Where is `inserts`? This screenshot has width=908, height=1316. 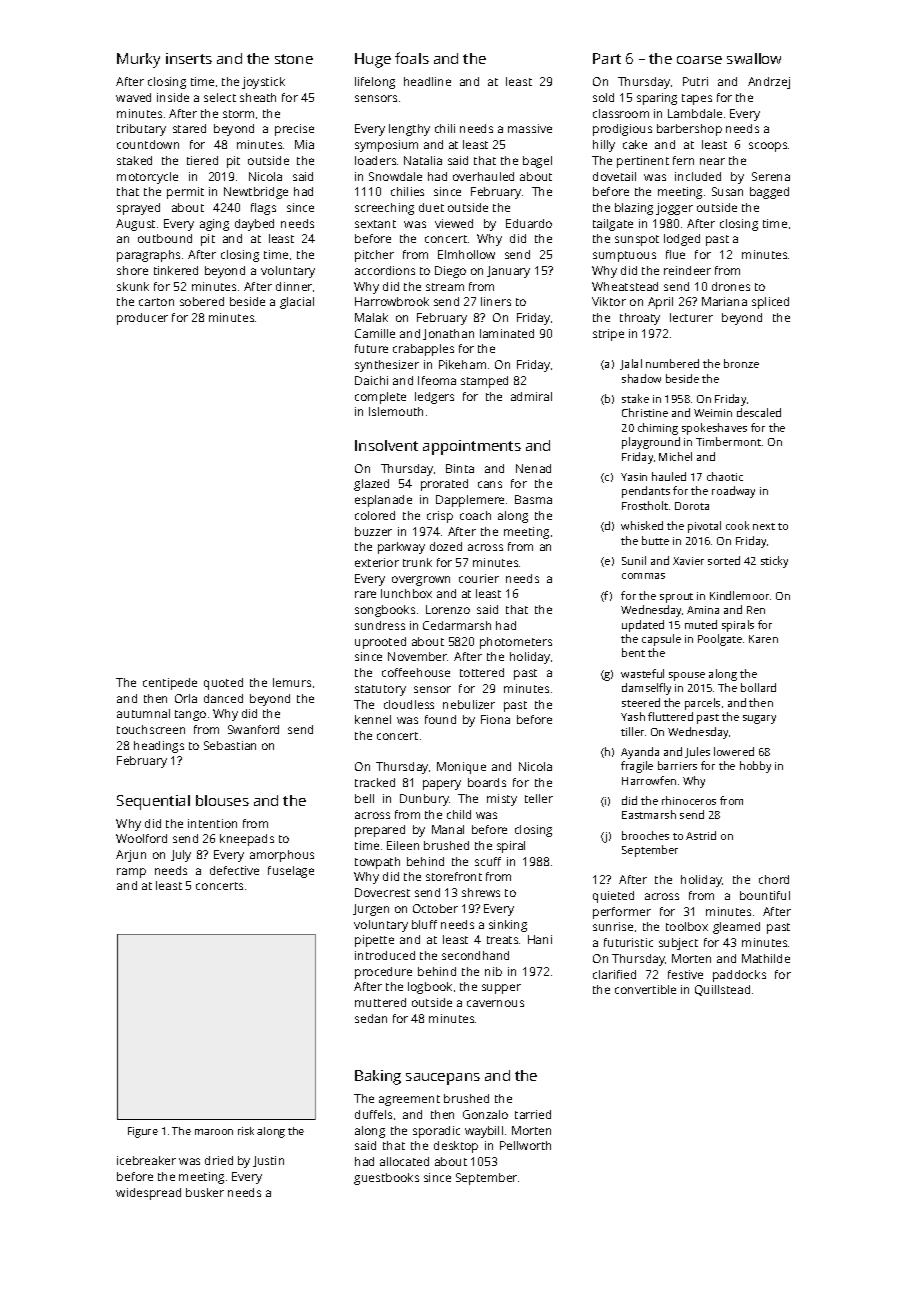
inserts is located at coordinates (189, 58).
